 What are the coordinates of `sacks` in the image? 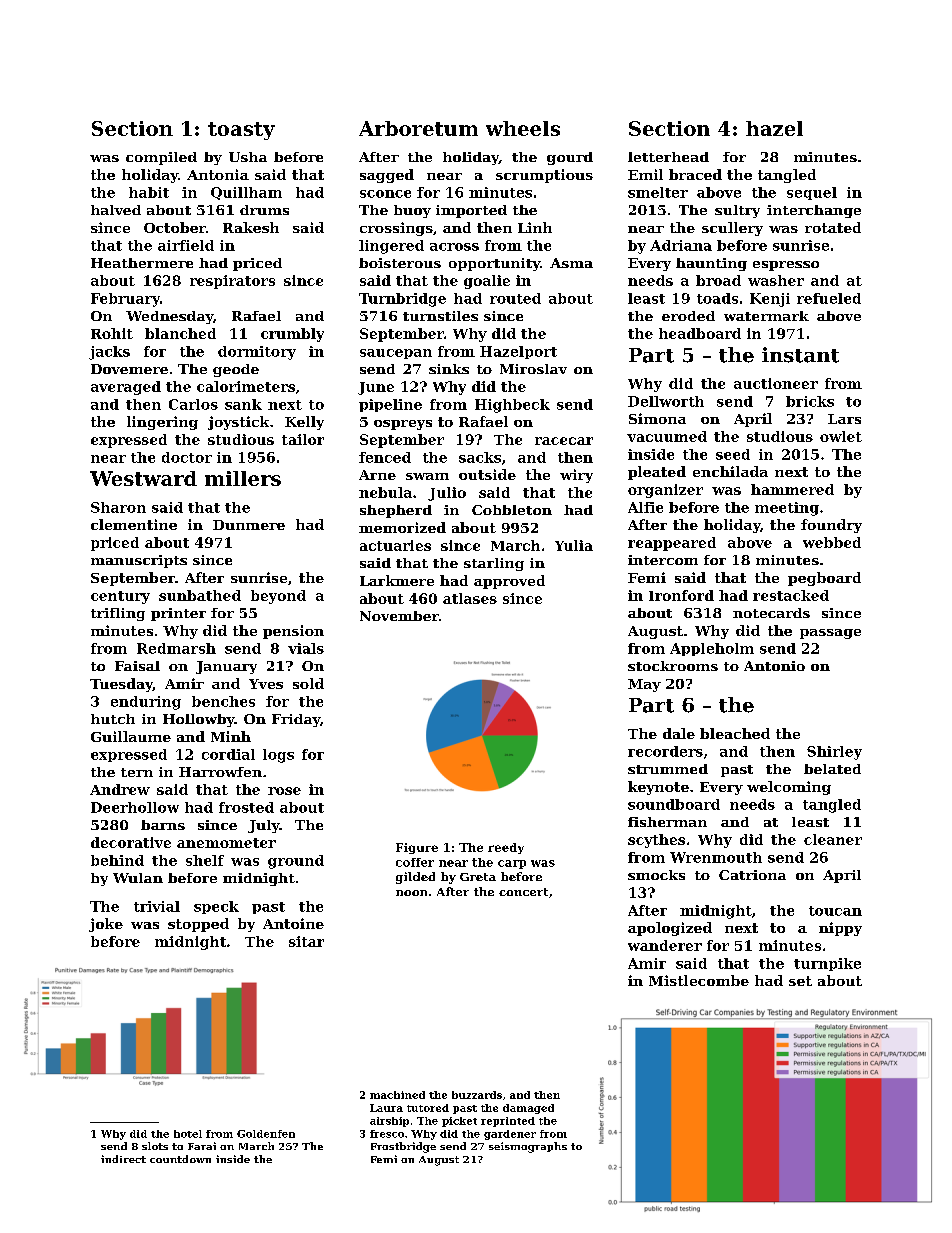 It's located at (480, 457).
